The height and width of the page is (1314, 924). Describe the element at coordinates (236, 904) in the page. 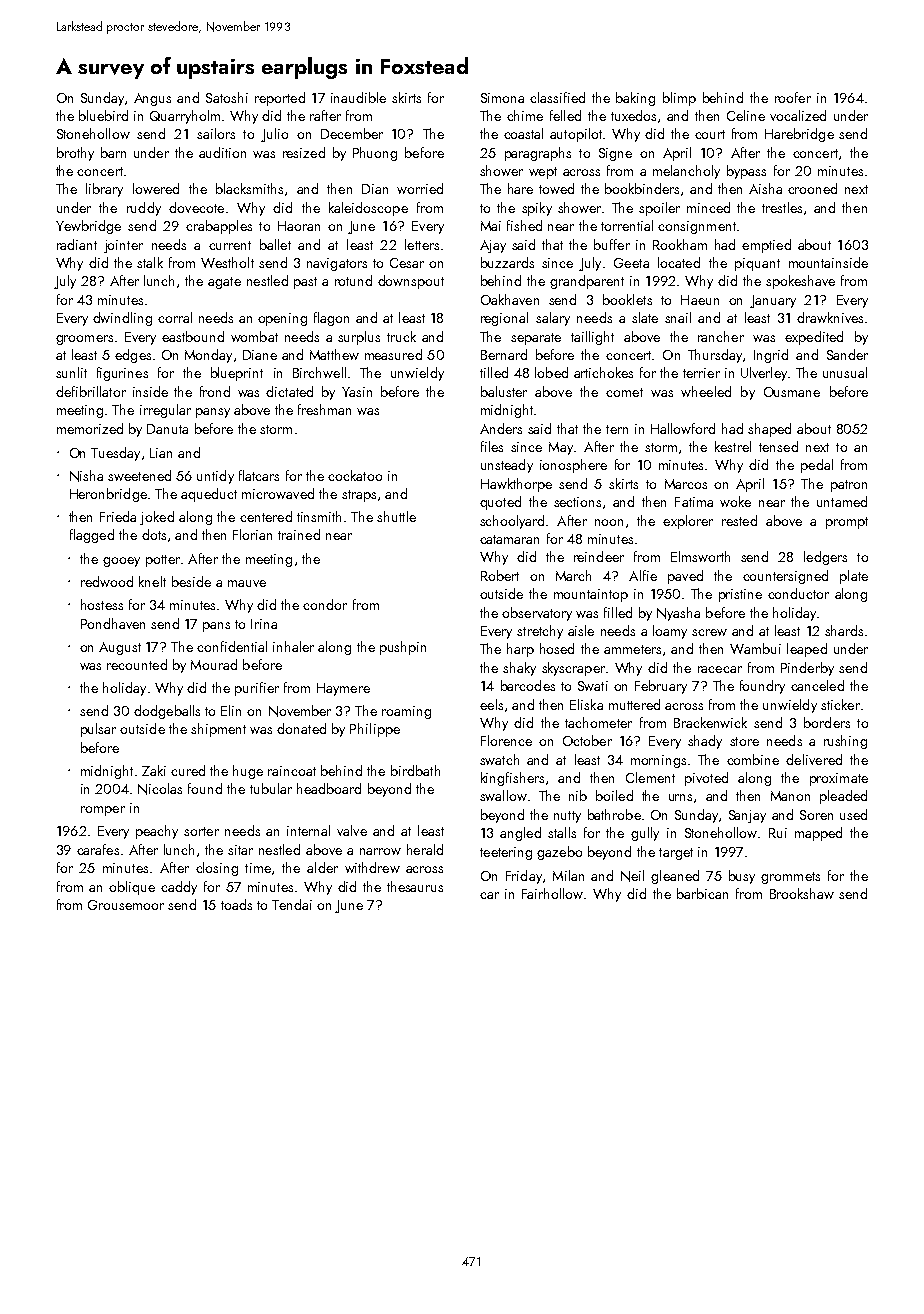

I see `toads` at that location.
